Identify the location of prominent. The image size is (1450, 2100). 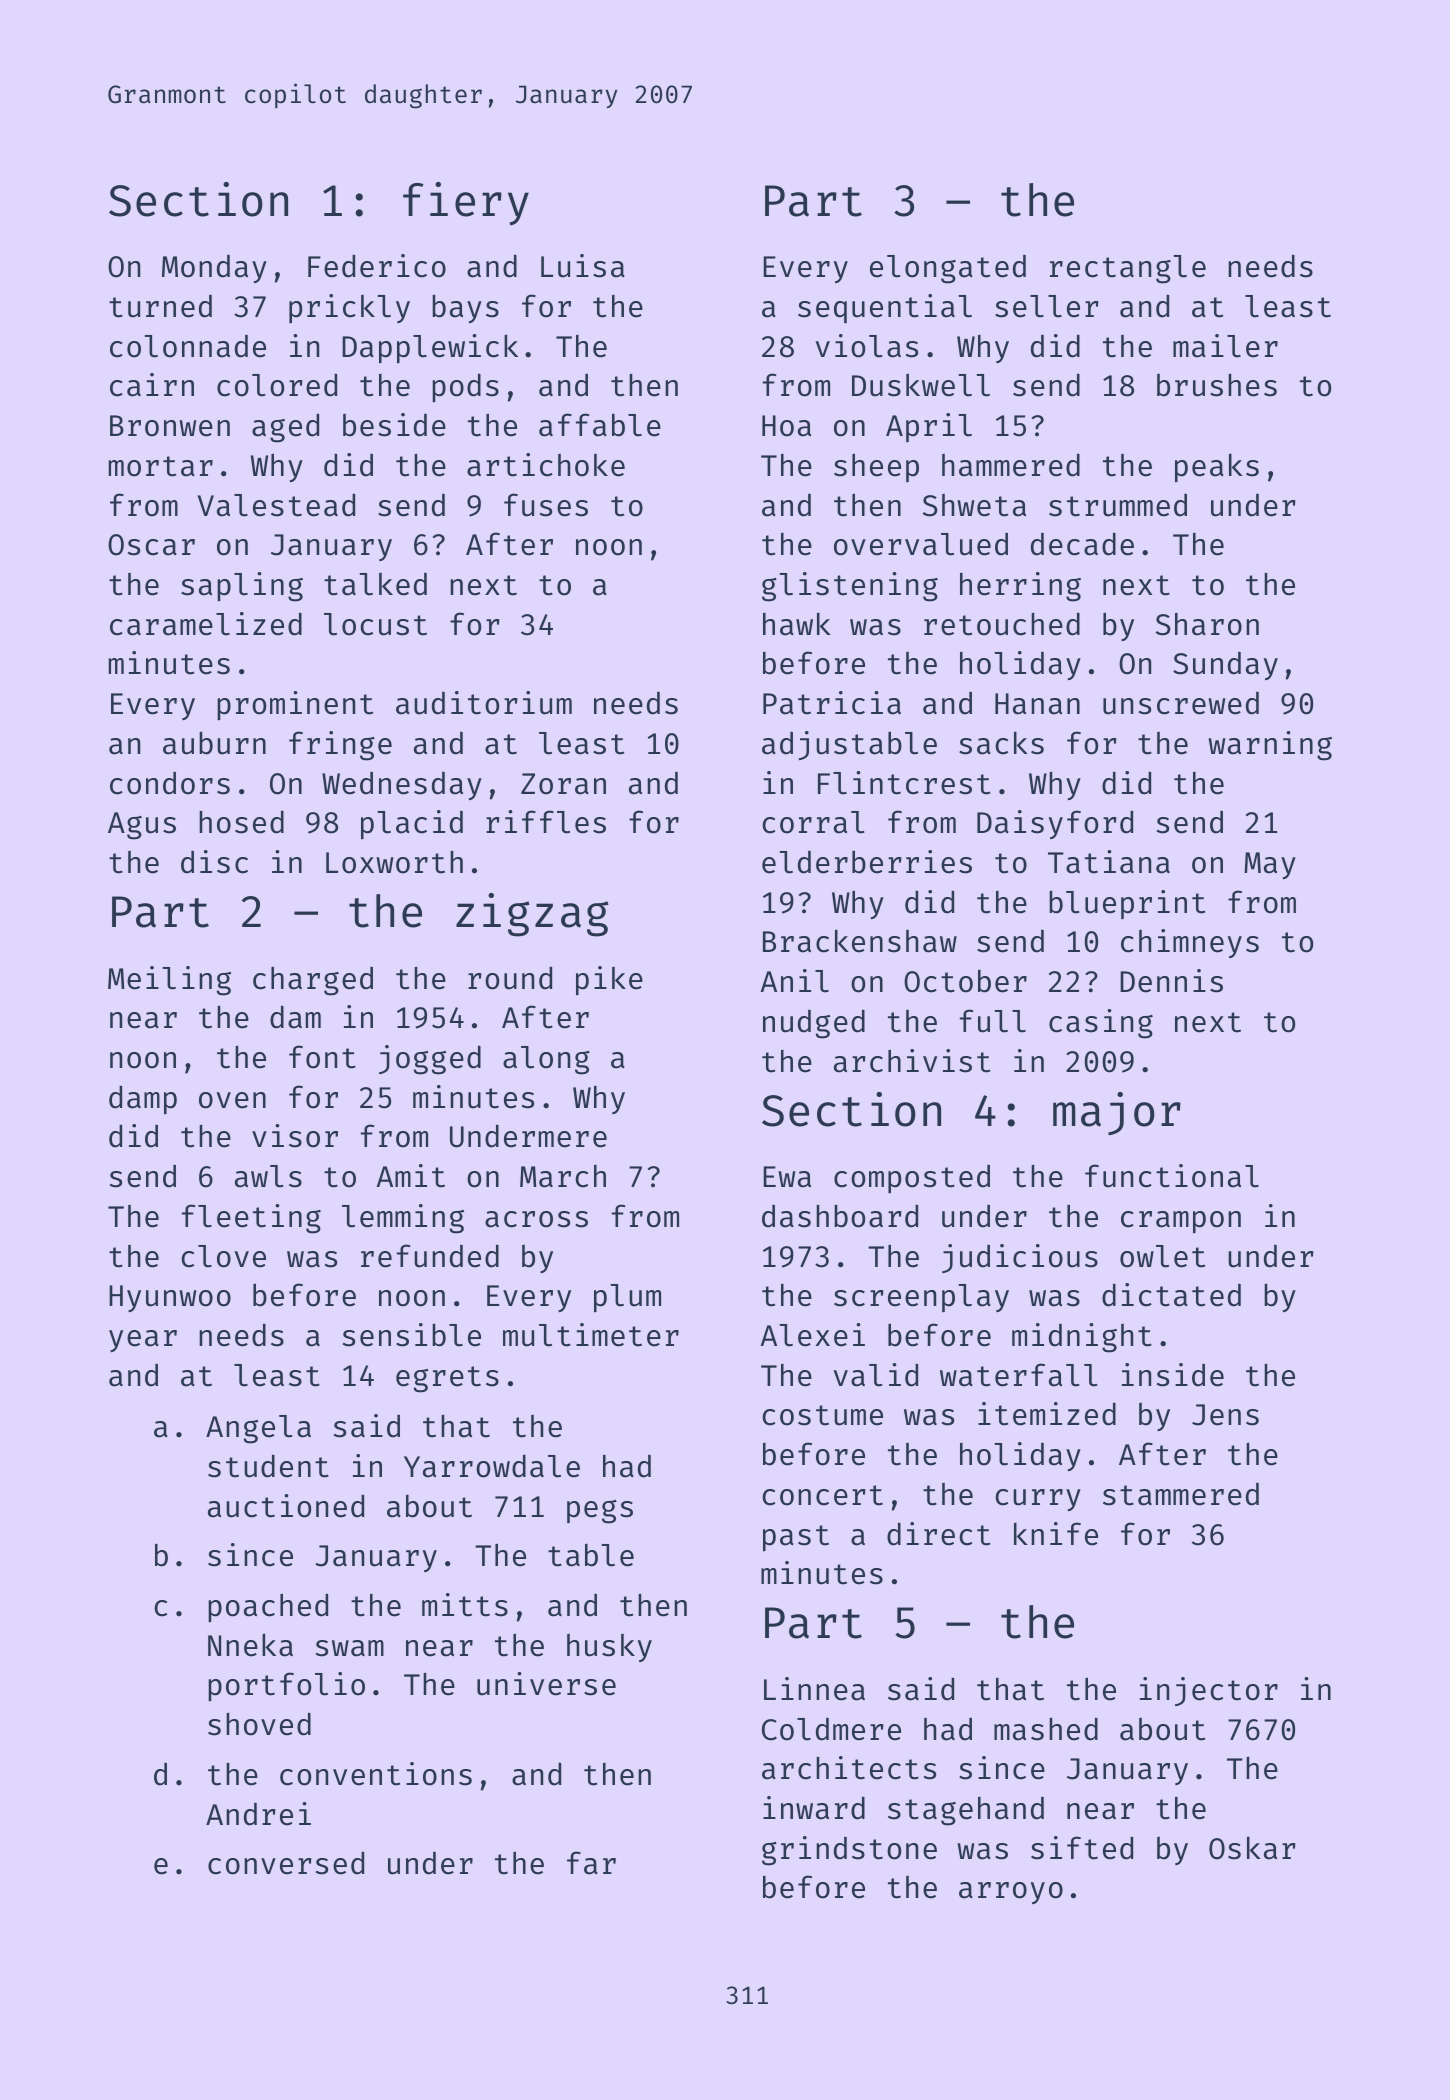
(295, 705).
